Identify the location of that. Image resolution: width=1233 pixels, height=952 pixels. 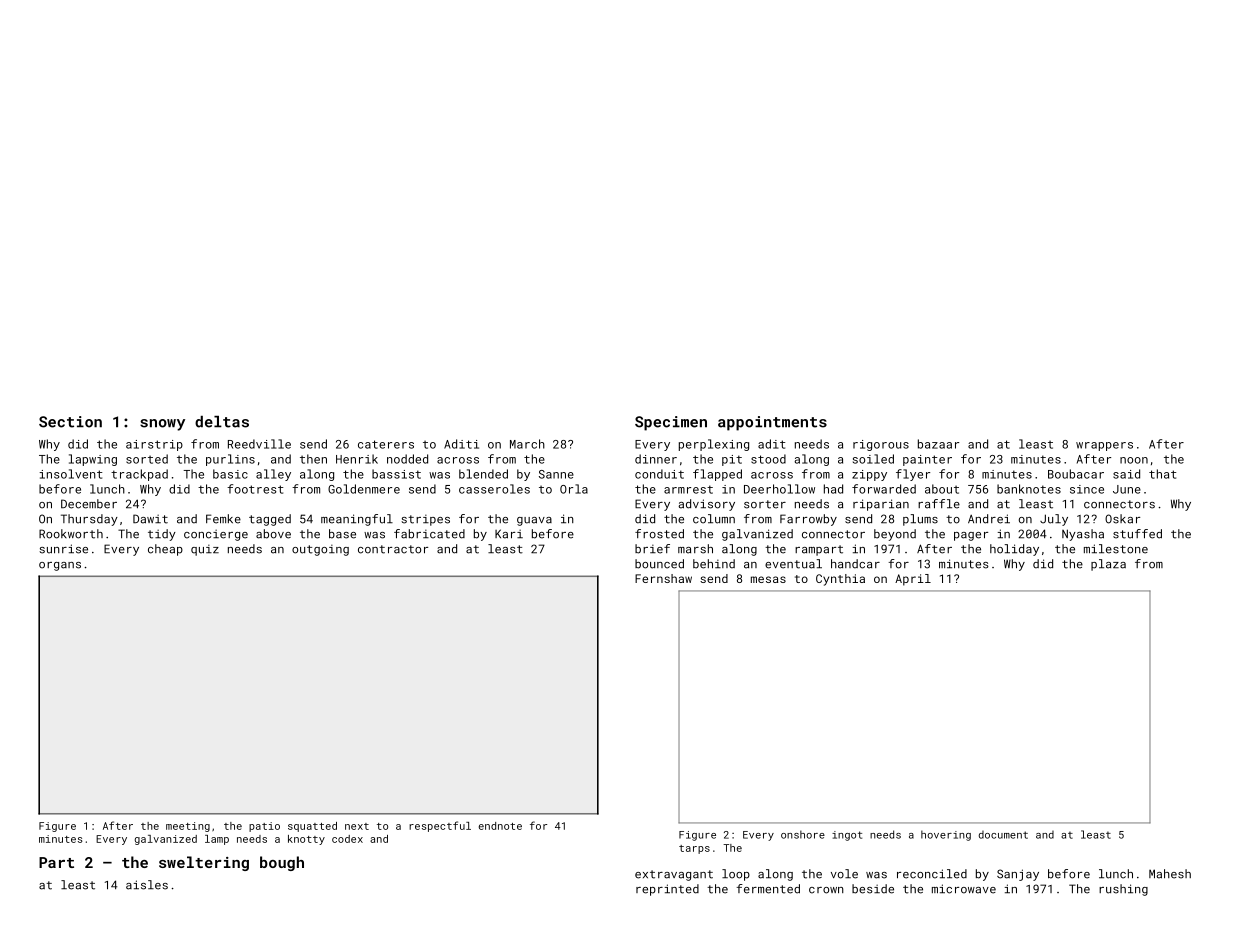
(1162, 474).
